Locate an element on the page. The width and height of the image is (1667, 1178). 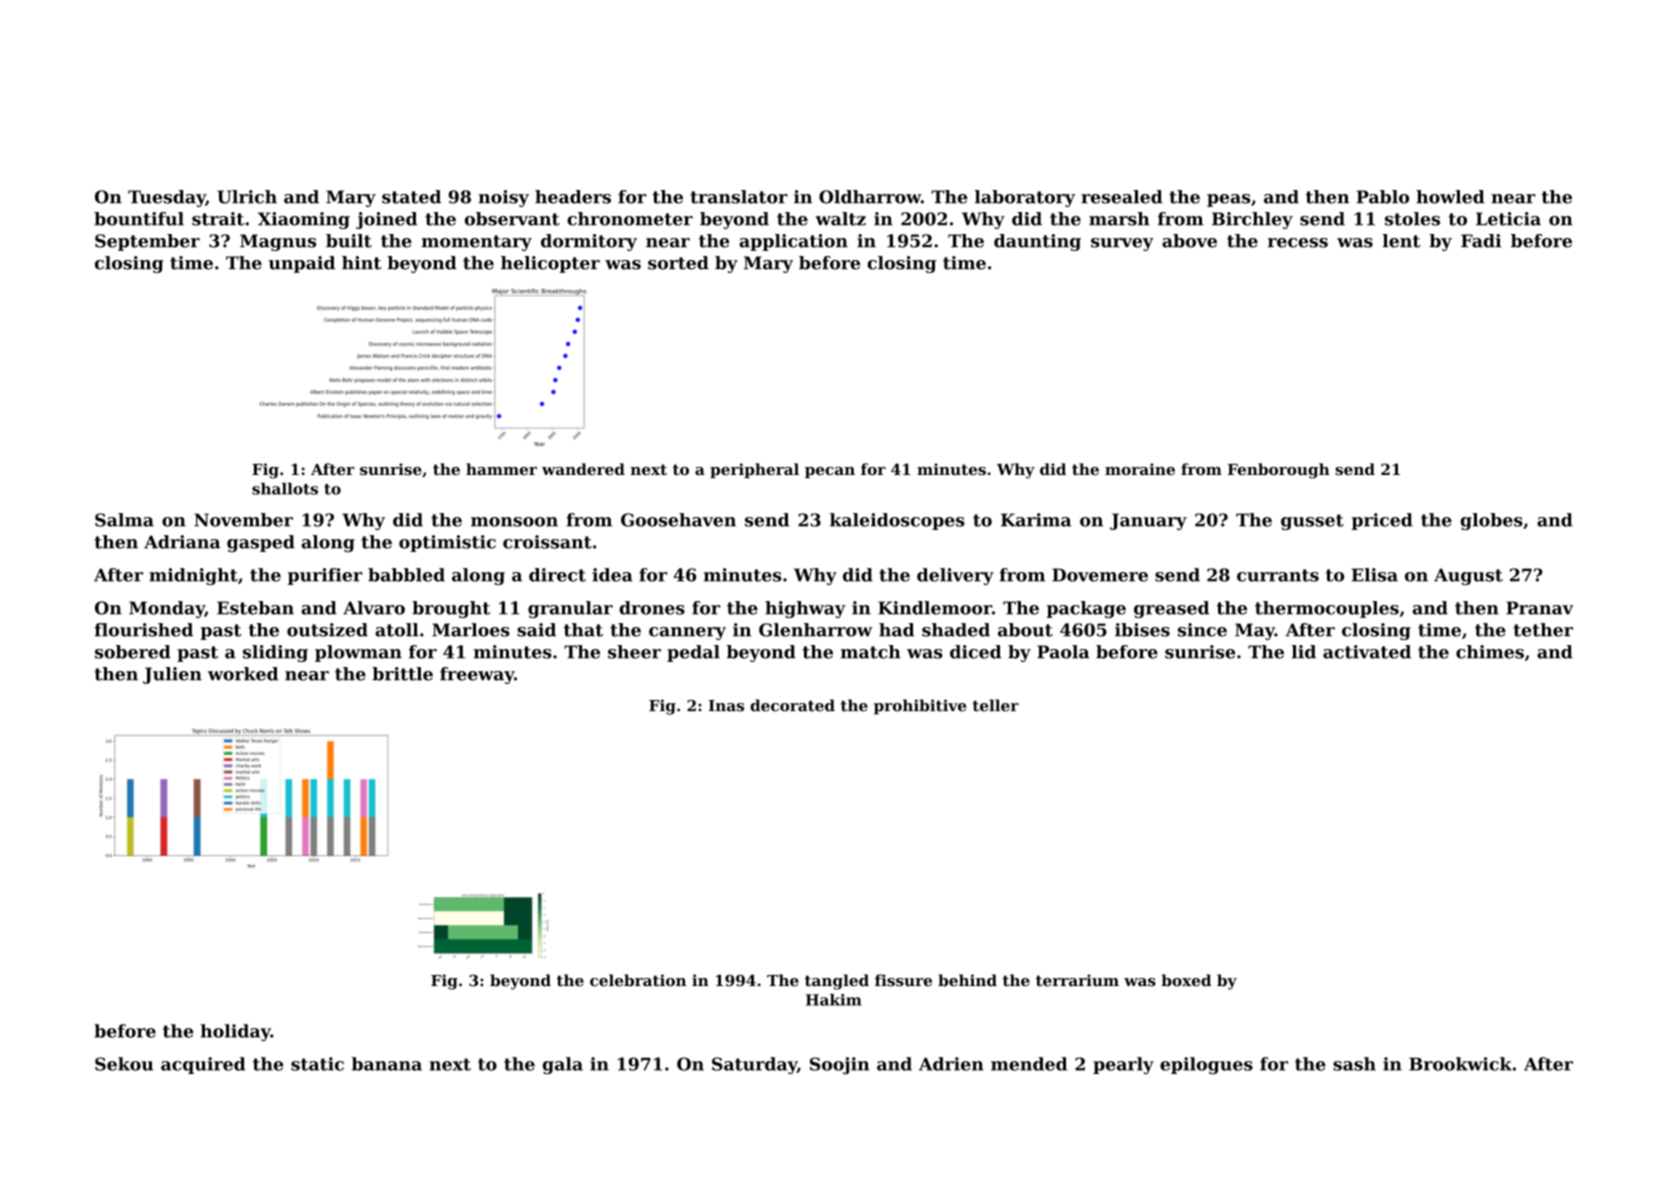
Kindlemoor is located at coordinates (935, 608).
